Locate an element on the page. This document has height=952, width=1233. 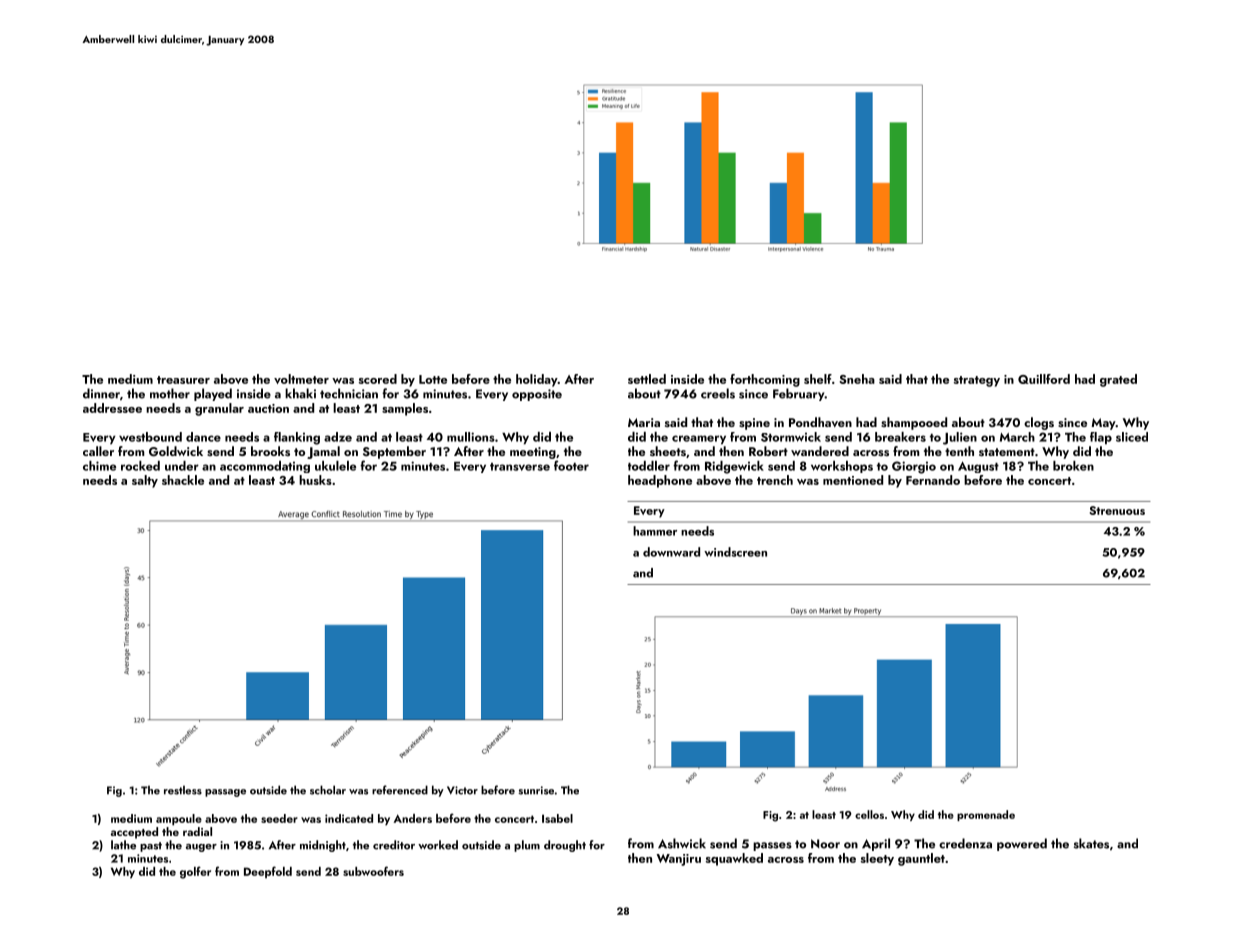
ukulele is located at coordinates (335, 466).
